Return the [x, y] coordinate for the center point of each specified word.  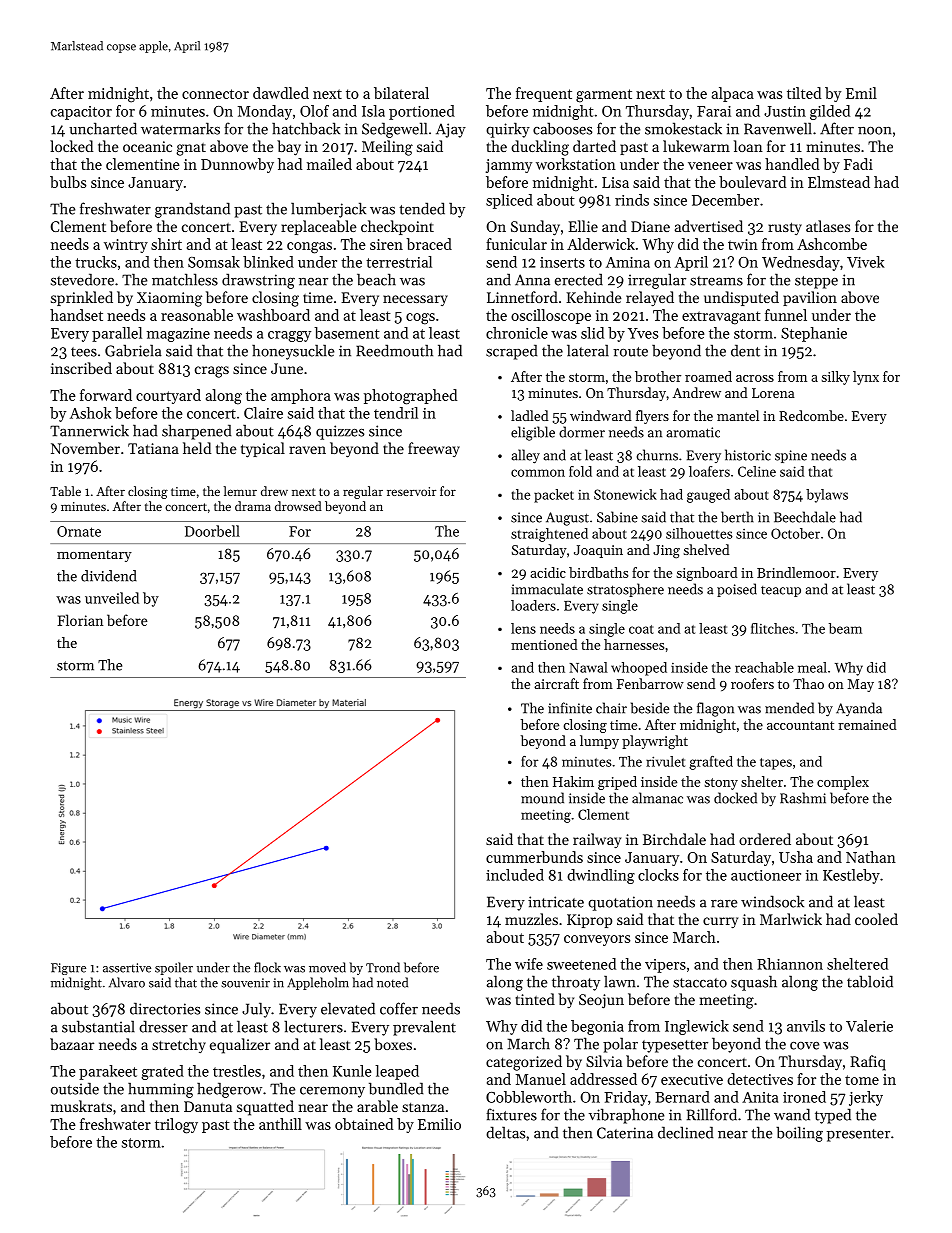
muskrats [81, 1106]
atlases [828, 226]
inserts [562, 262]
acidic [548, 572]
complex [843, 783]
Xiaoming [169, 299]
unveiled [112, 598]
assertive [127, 968]
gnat [191, 149]
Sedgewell [394, 130]
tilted [804, 93]
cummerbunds [534, 857]
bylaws [827, 496]
